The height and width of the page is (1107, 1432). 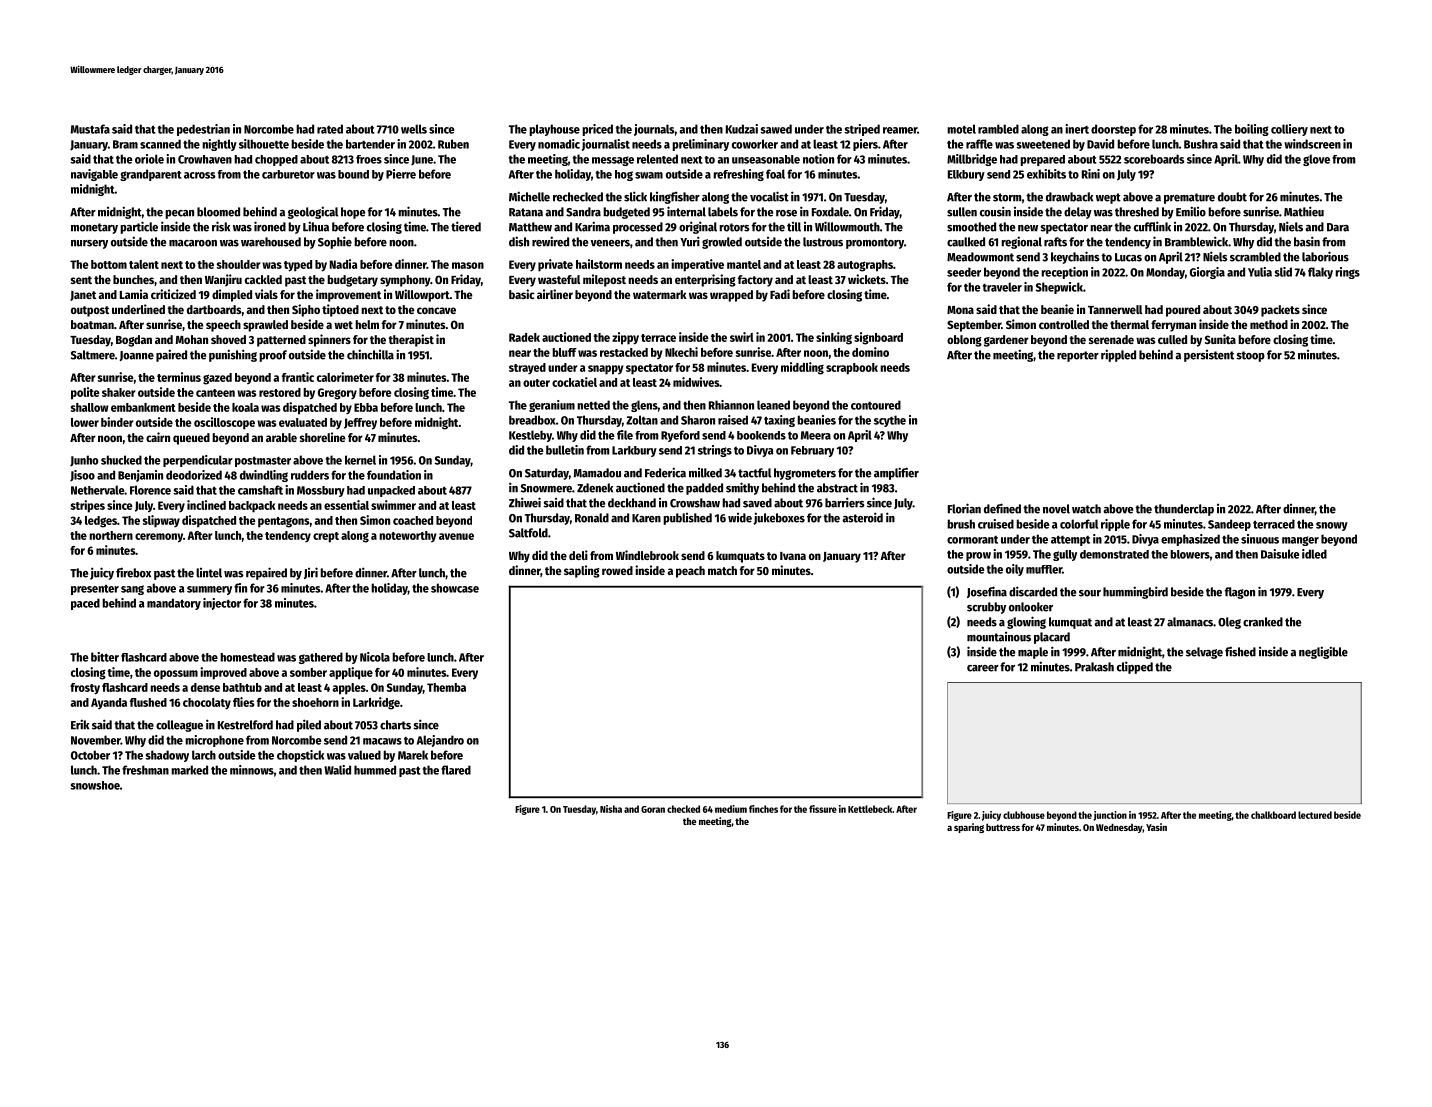 I want to click on Crowhaven, so click(x=205, y=159).
